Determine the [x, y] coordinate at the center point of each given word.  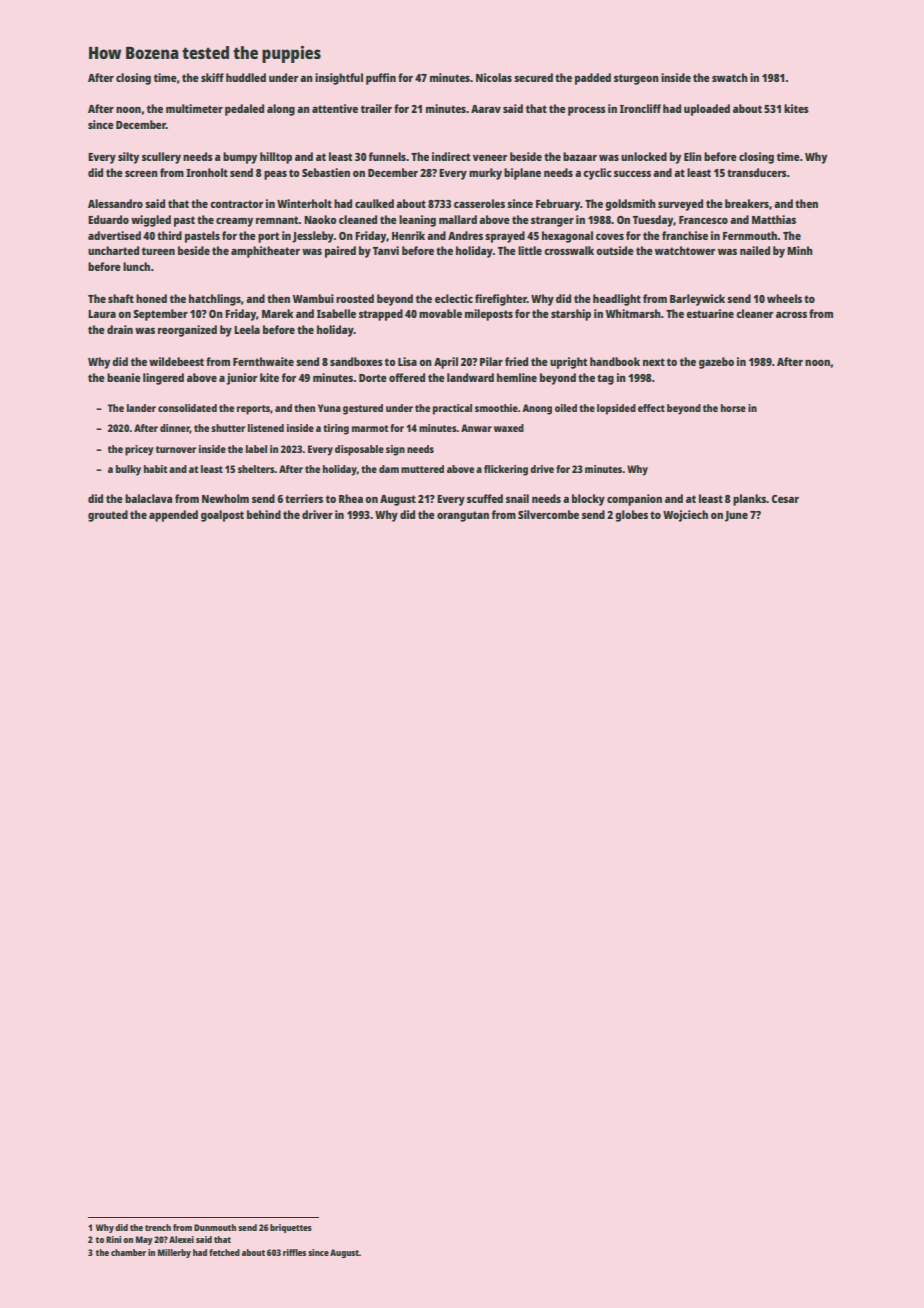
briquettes [291, 1228]
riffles [294, 1252]
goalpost [222, 516]
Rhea [351, 498]
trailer [376, 108]
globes [631, 516]
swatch [730, 77]
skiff [212, 77]
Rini [113, 1239]
